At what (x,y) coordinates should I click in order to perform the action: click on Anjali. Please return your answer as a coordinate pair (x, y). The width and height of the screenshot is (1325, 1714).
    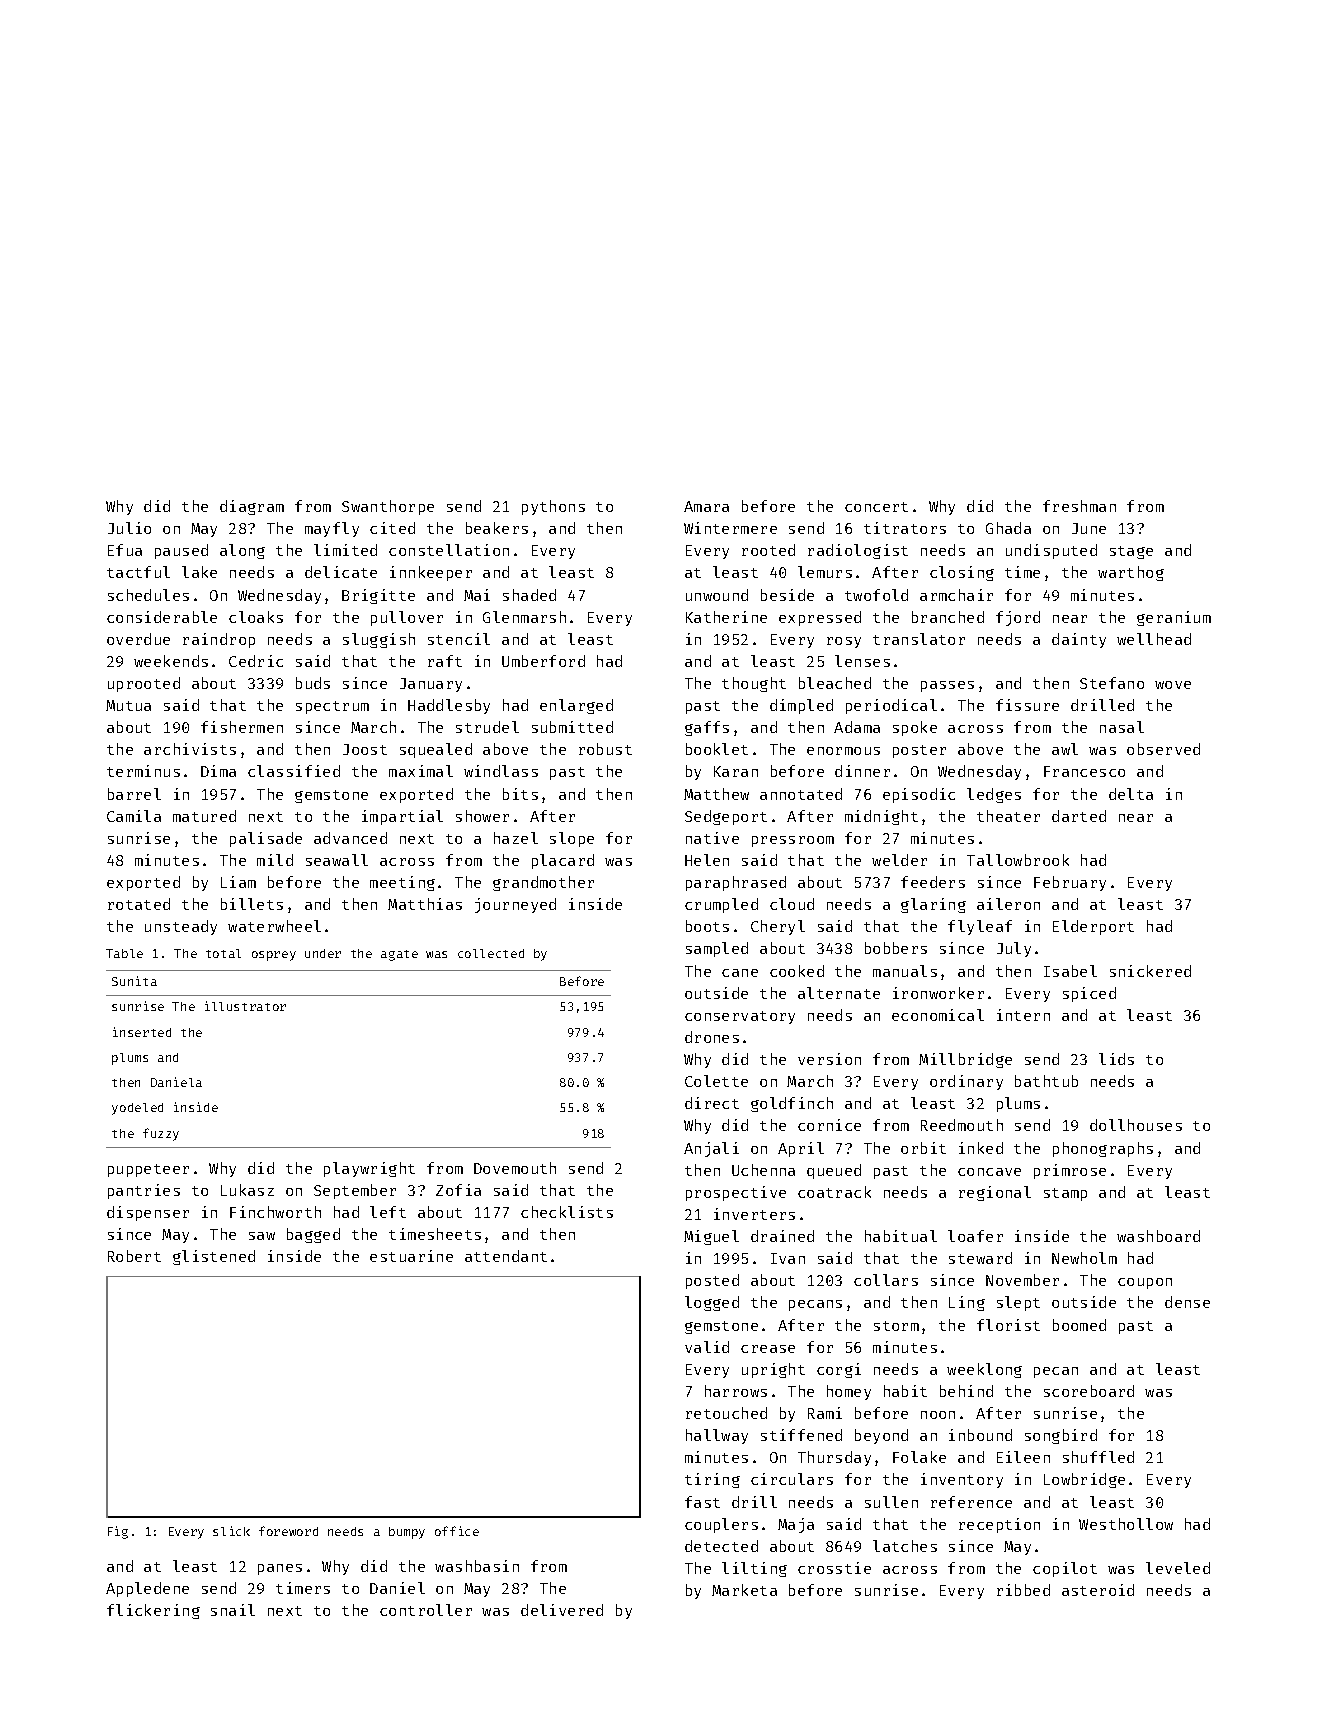
    Looking at the image, I should click on (711, 1149).
